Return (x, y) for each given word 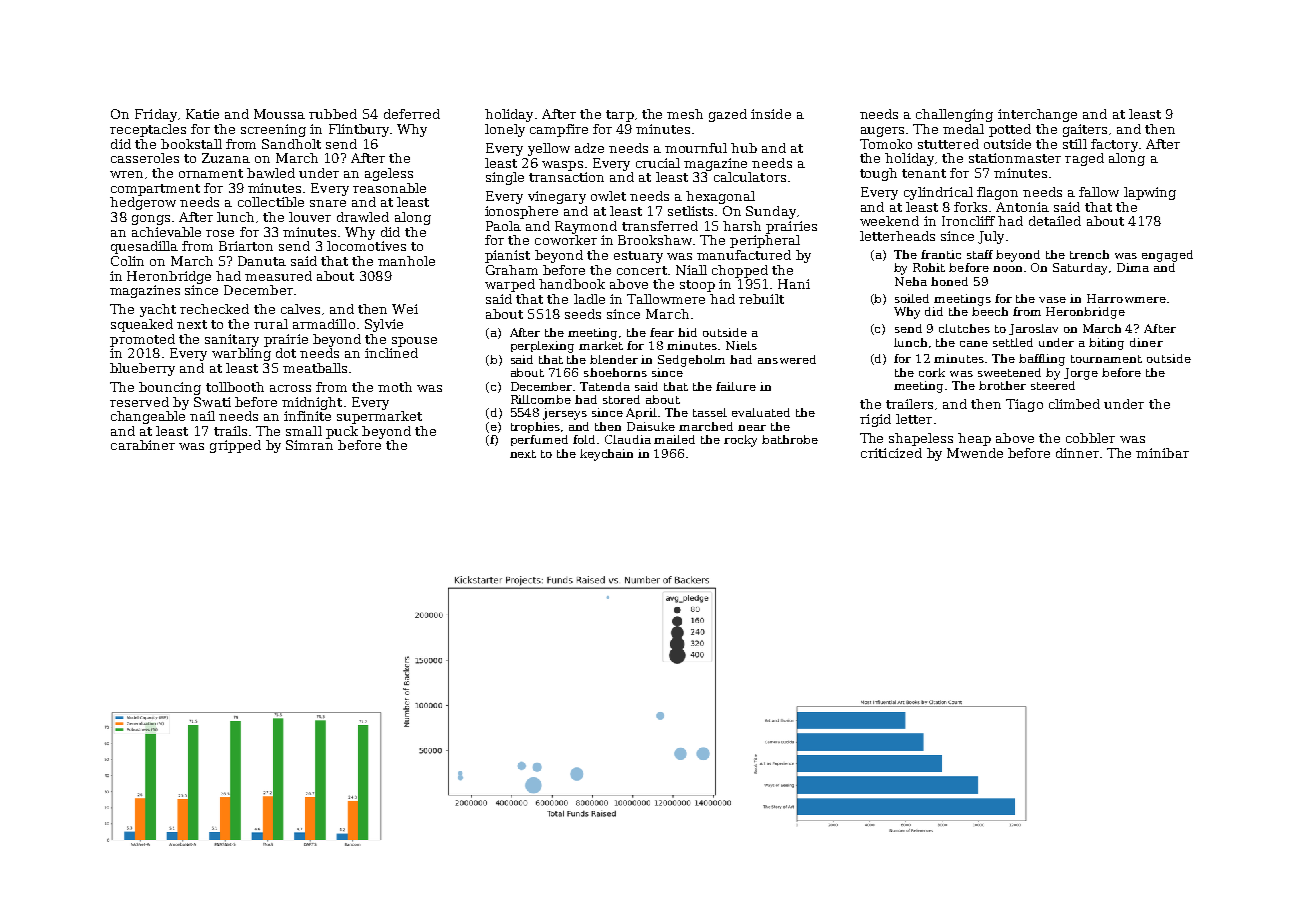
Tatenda (605, 386)
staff (980, 254)
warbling (241, 354)
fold (584, 439)
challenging (954, 115)
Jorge (1081, 374)
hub (744, 148)
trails (230, 431)
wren (126, 174)
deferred (412, 114)
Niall (691, 270)
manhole (406, 261)
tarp (620, 116)
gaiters (1085, 130)
